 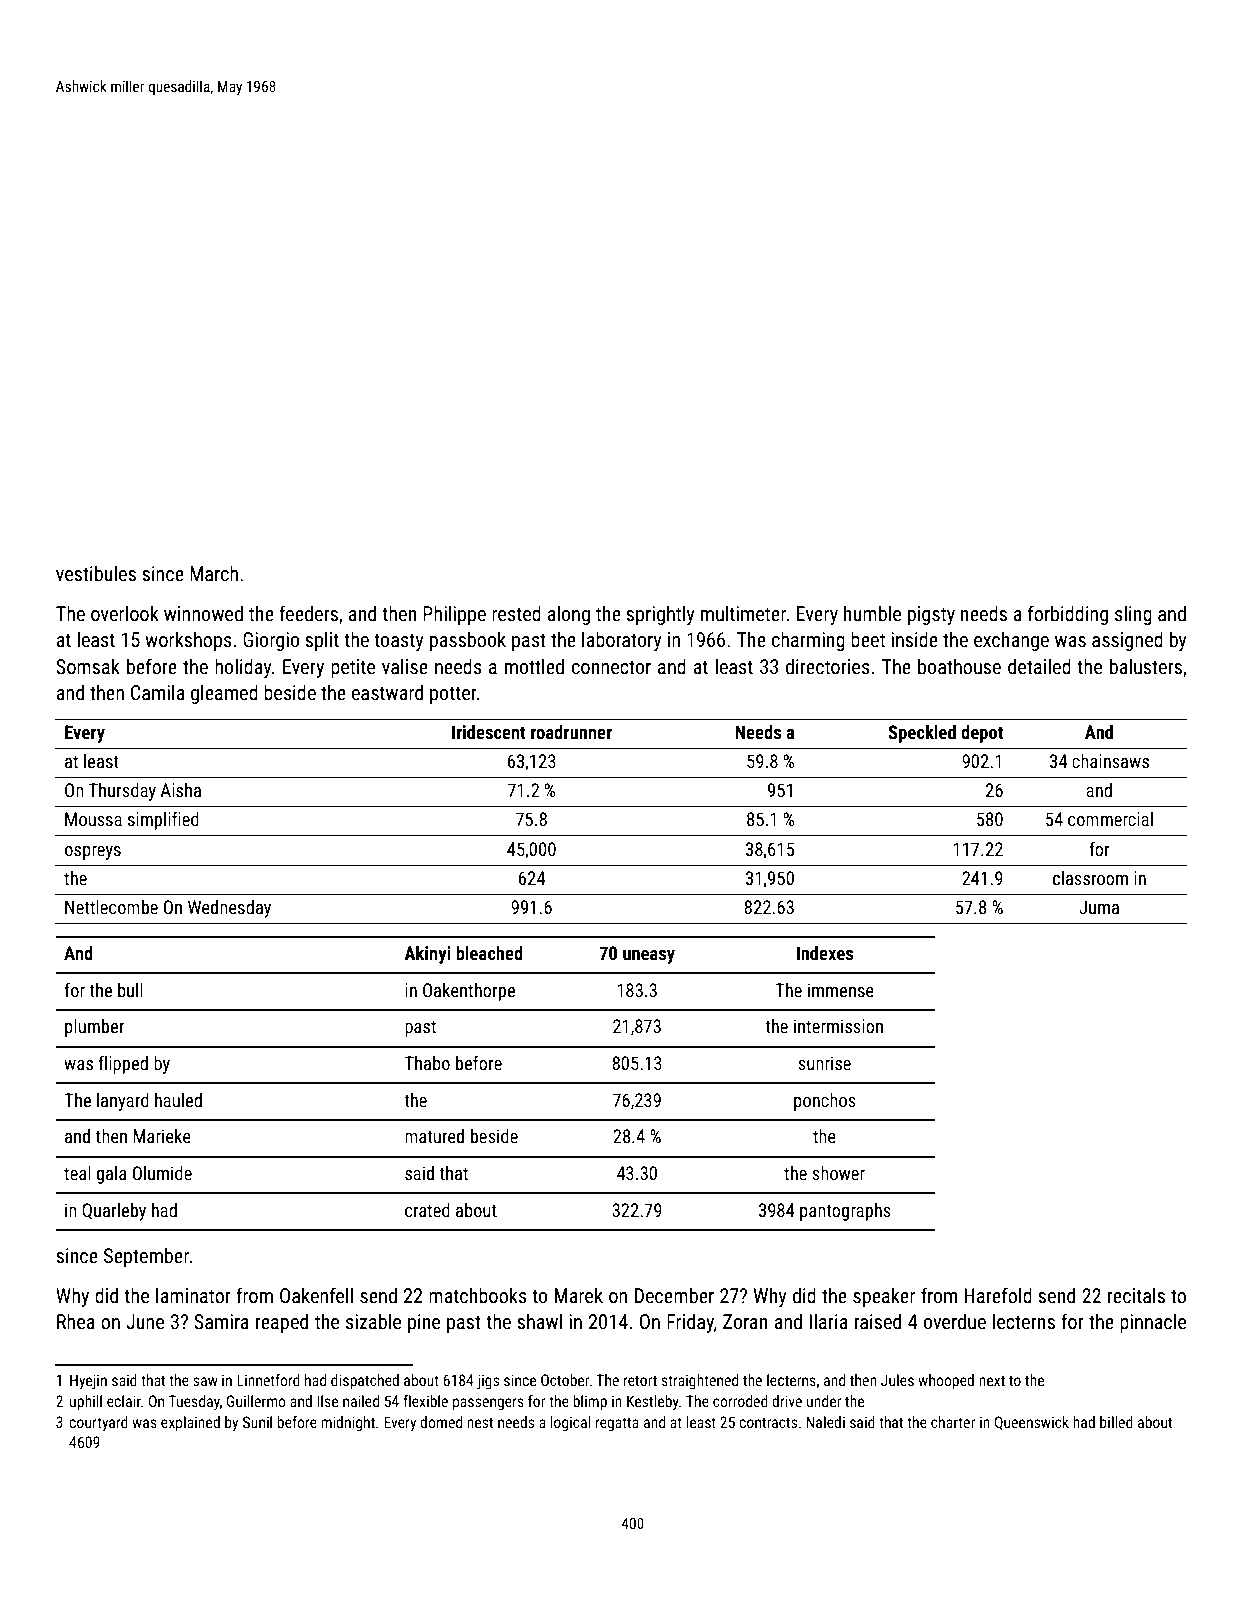 I want to click on humble, so click(x=872, y=613).
